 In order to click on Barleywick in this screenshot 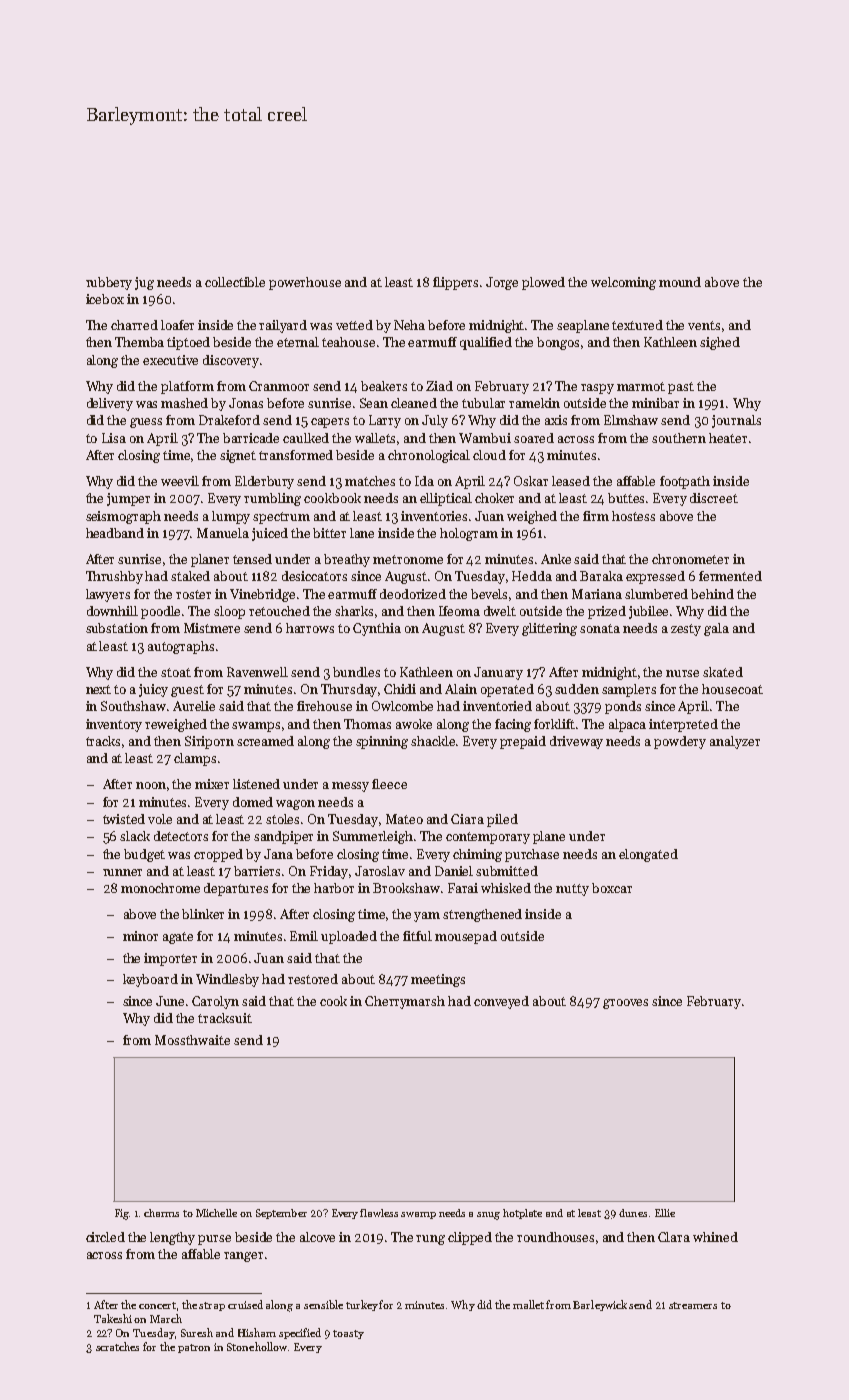, I will do `click(600, 1305)`.
